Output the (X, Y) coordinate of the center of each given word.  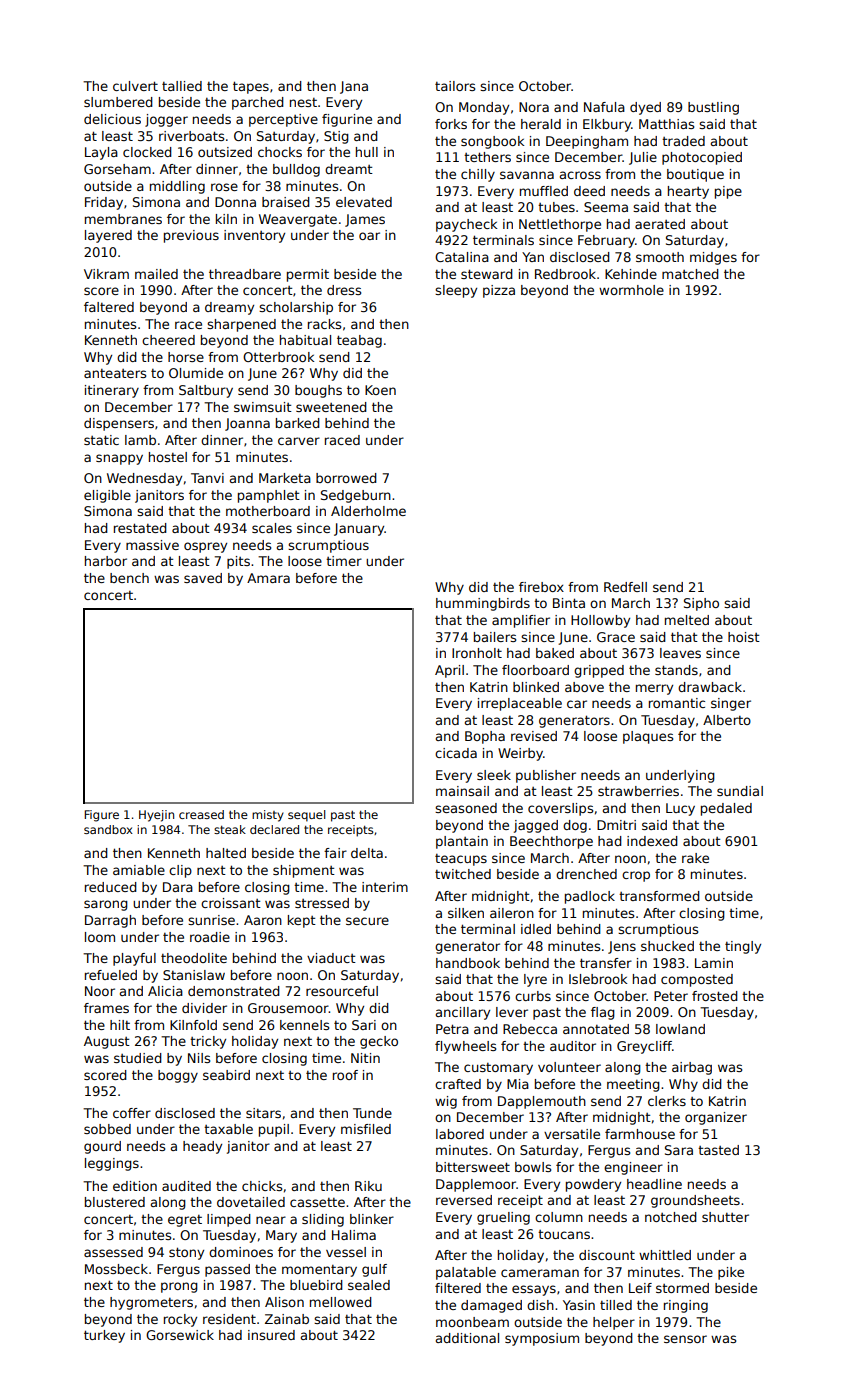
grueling (503, 1218)
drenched (586, 874)
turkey (104, 1336)
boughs (318, 391)
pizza (499, 291)
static (101, 440)
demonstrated (234, 991)
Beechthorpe (551, 842)
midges (713, 258)
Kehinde (631, 274)
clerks (667, 1101)
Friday (104, 203)
